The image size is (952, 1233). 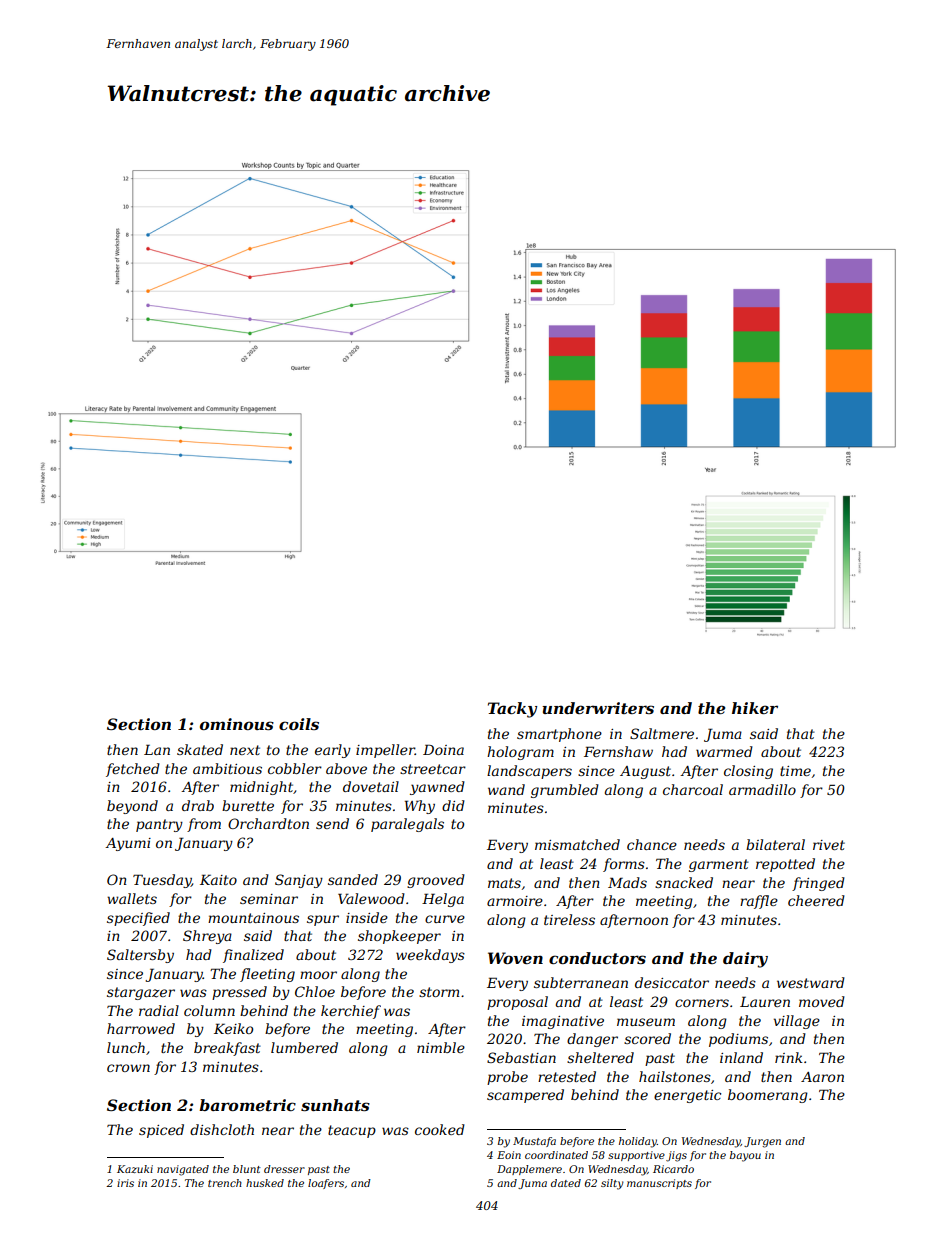 What do you see at coordinates (647, 1038) in the page?
I see `scored` at bounding box center [647, 1038].
